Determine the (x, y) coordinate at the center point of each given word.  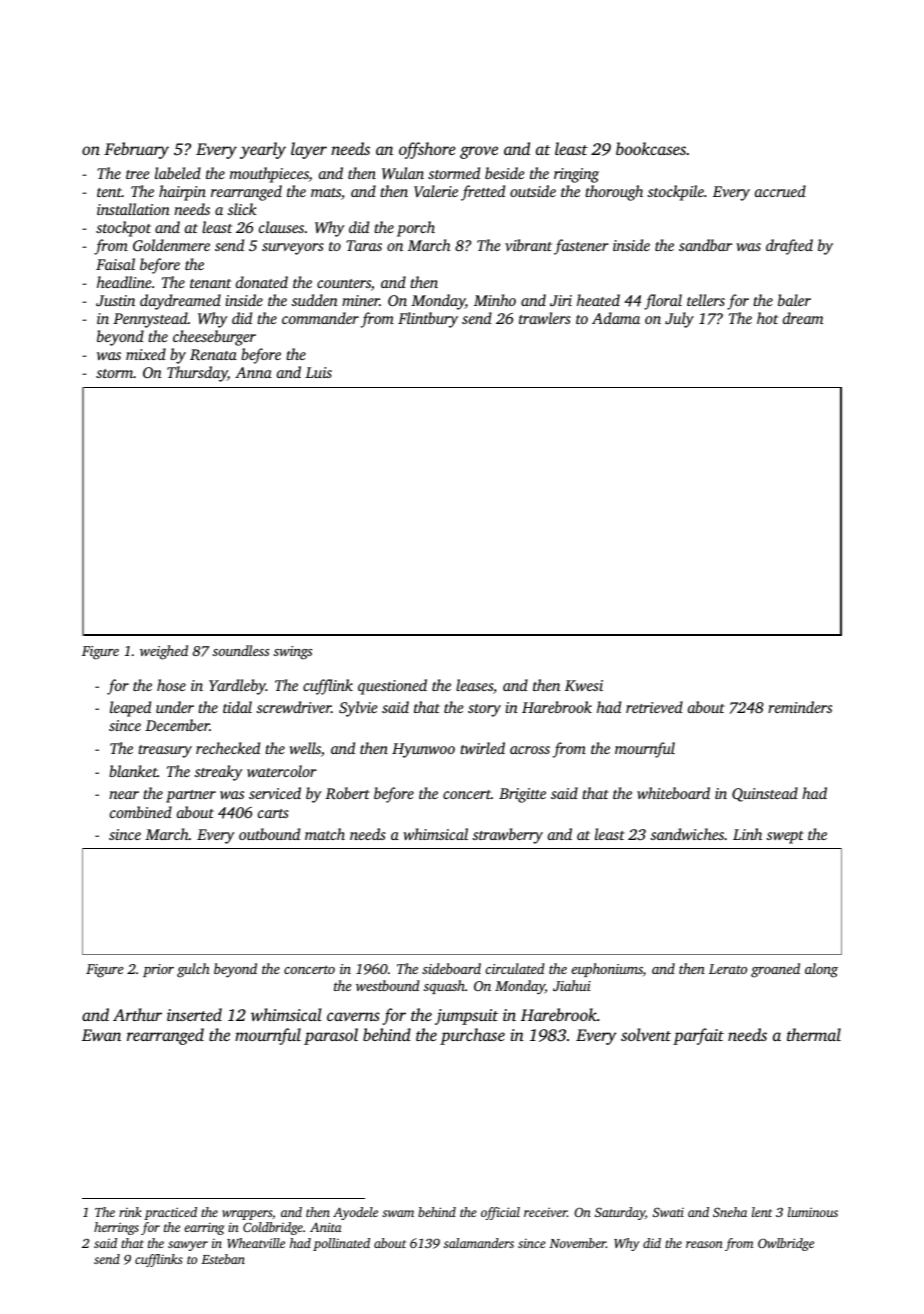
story (484, 710)
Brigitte (522, 795)
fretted (483, 193)
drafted (789, 247)
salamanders (479, 1243)
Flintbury (428, 320)
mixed (146, 354)
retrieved (654, 707)
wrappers (247, 1215)
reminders (800, 707)
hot (767, 318)
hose (171, 685)
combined (141, 812)
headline (124, 282)
